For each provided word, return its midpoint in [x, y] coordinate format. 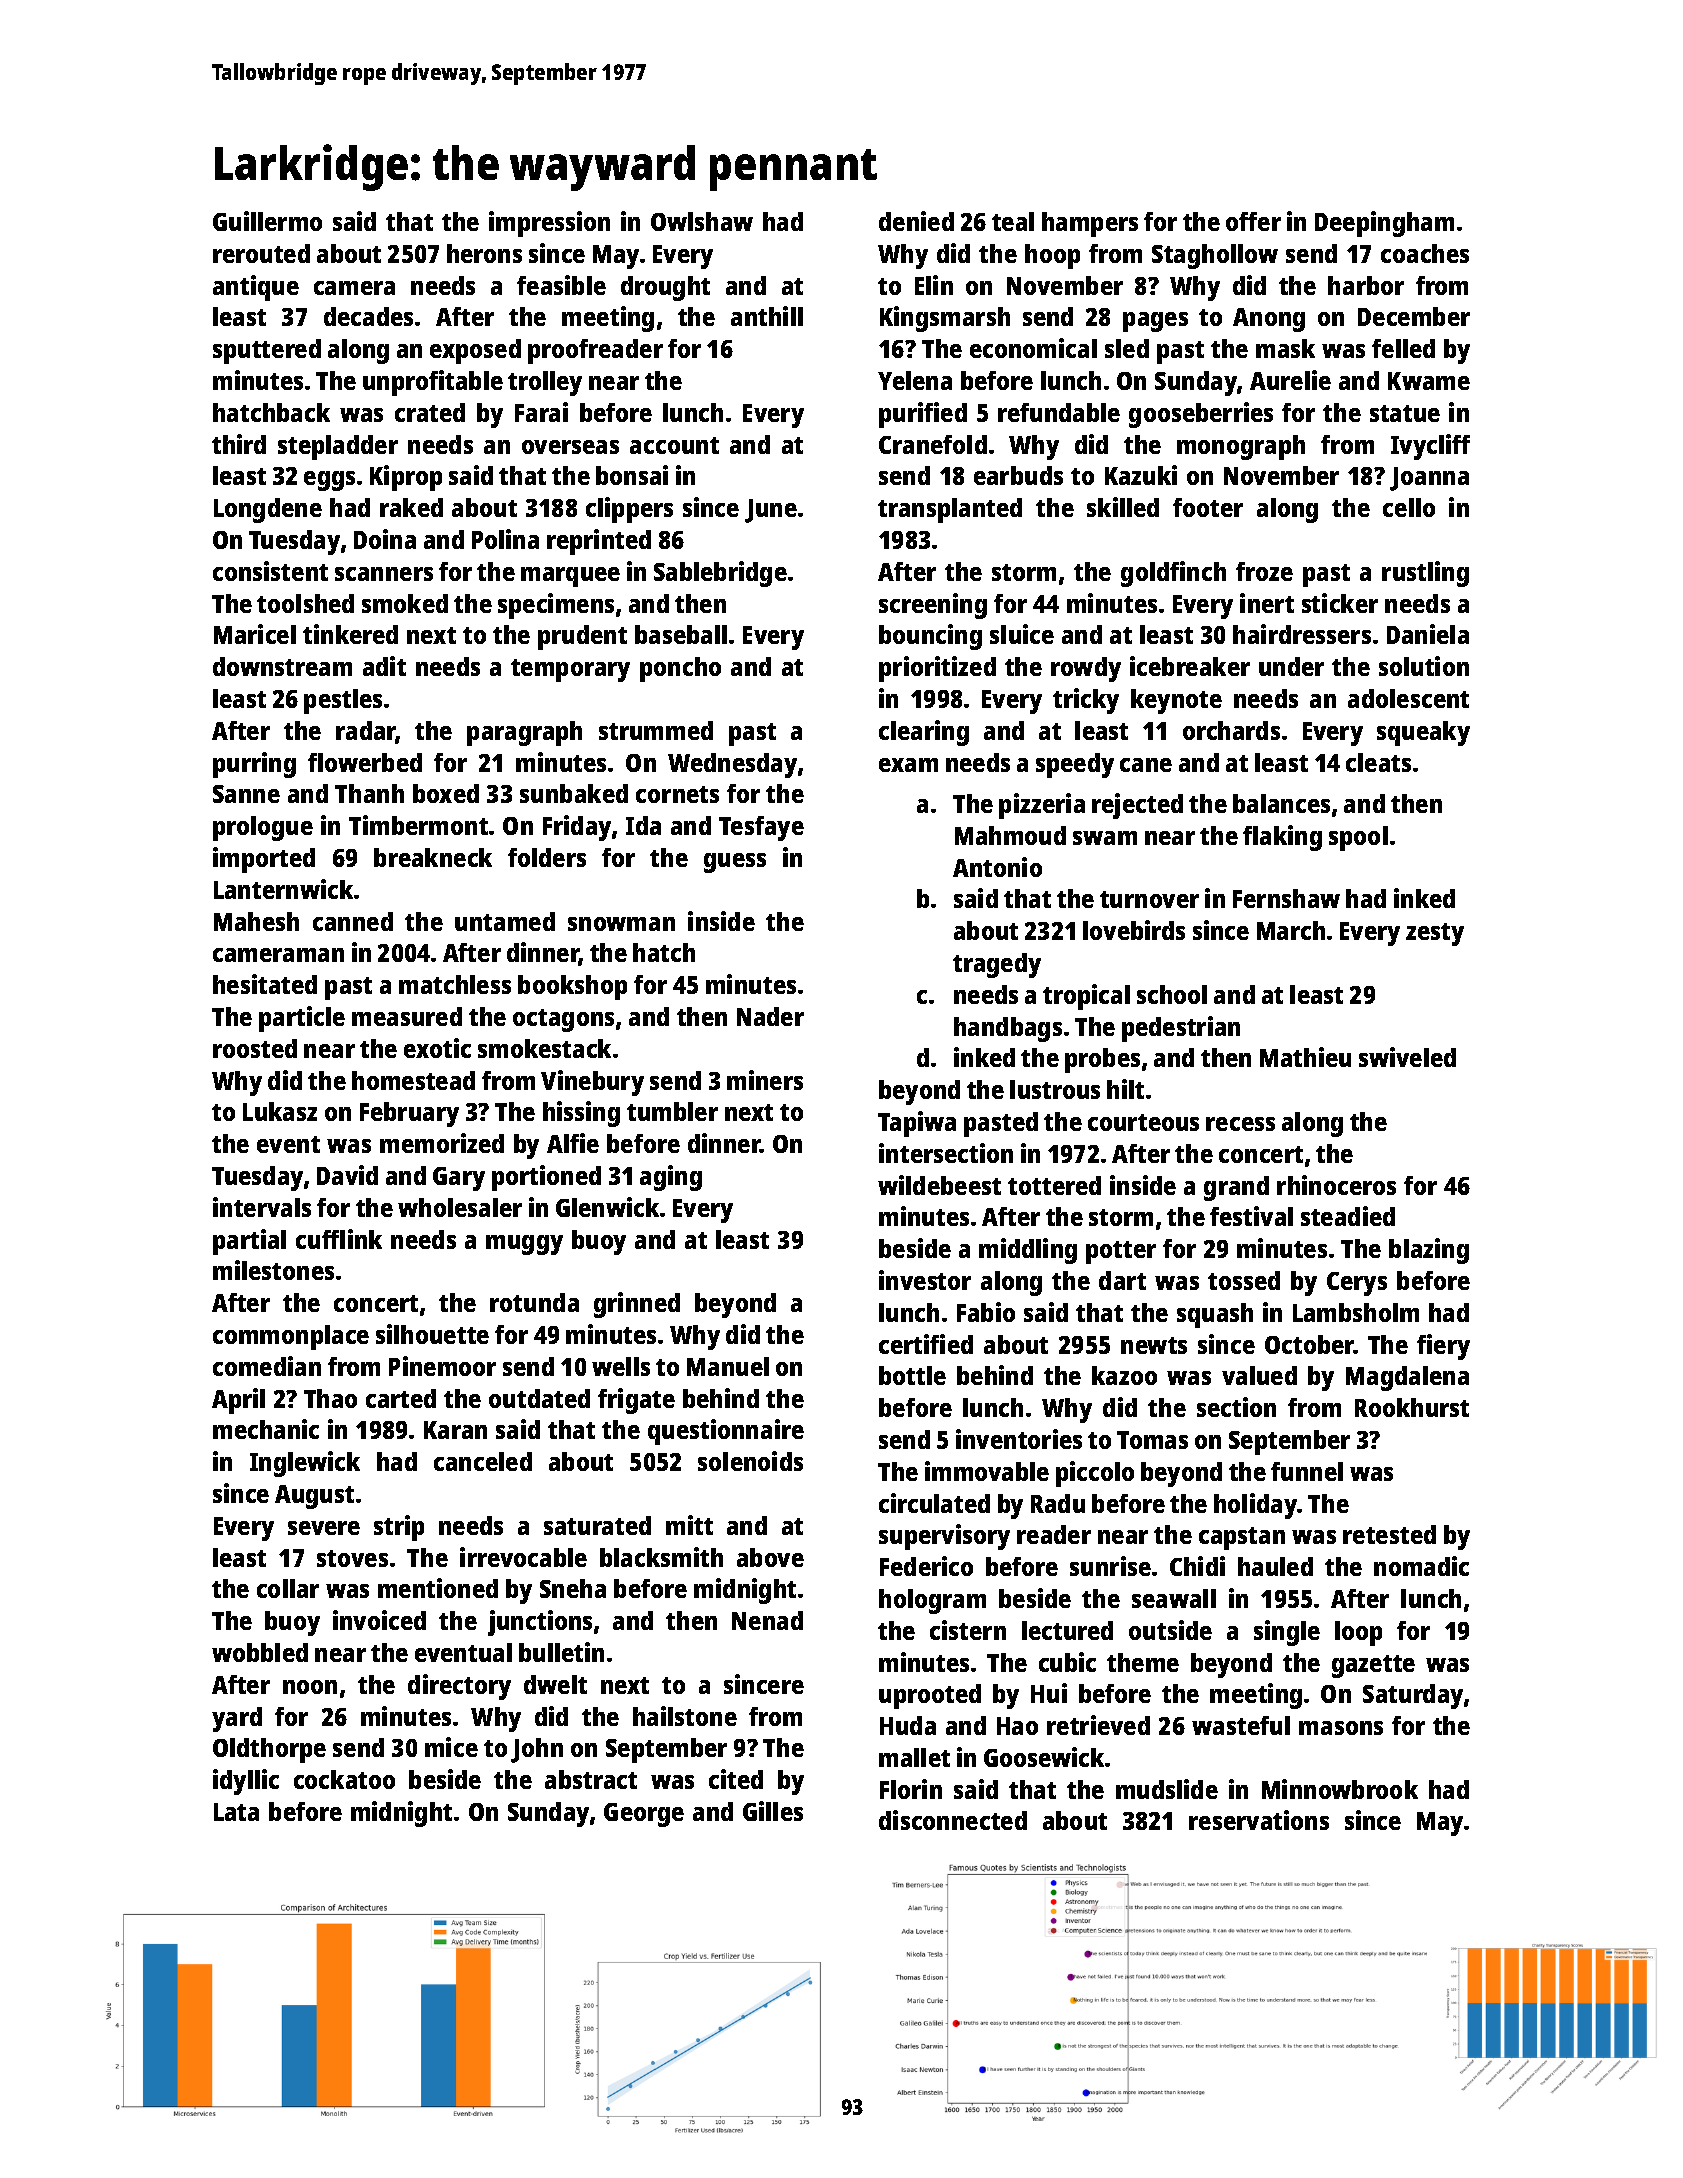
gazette [1373, 1666]
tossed [1244, 1280]
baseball [681, 634]
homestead [413, 1080]
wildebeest [939, 1185]
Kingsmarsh [945, 319]
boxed [446, 793]
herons [484, 253]
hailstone [685, 1716]
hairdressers [1302, 634]
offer [1253, 221]
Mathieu [1305, 1057]
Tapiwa [917, 1124]
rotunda [534, 1302]
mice [451, 1747]
